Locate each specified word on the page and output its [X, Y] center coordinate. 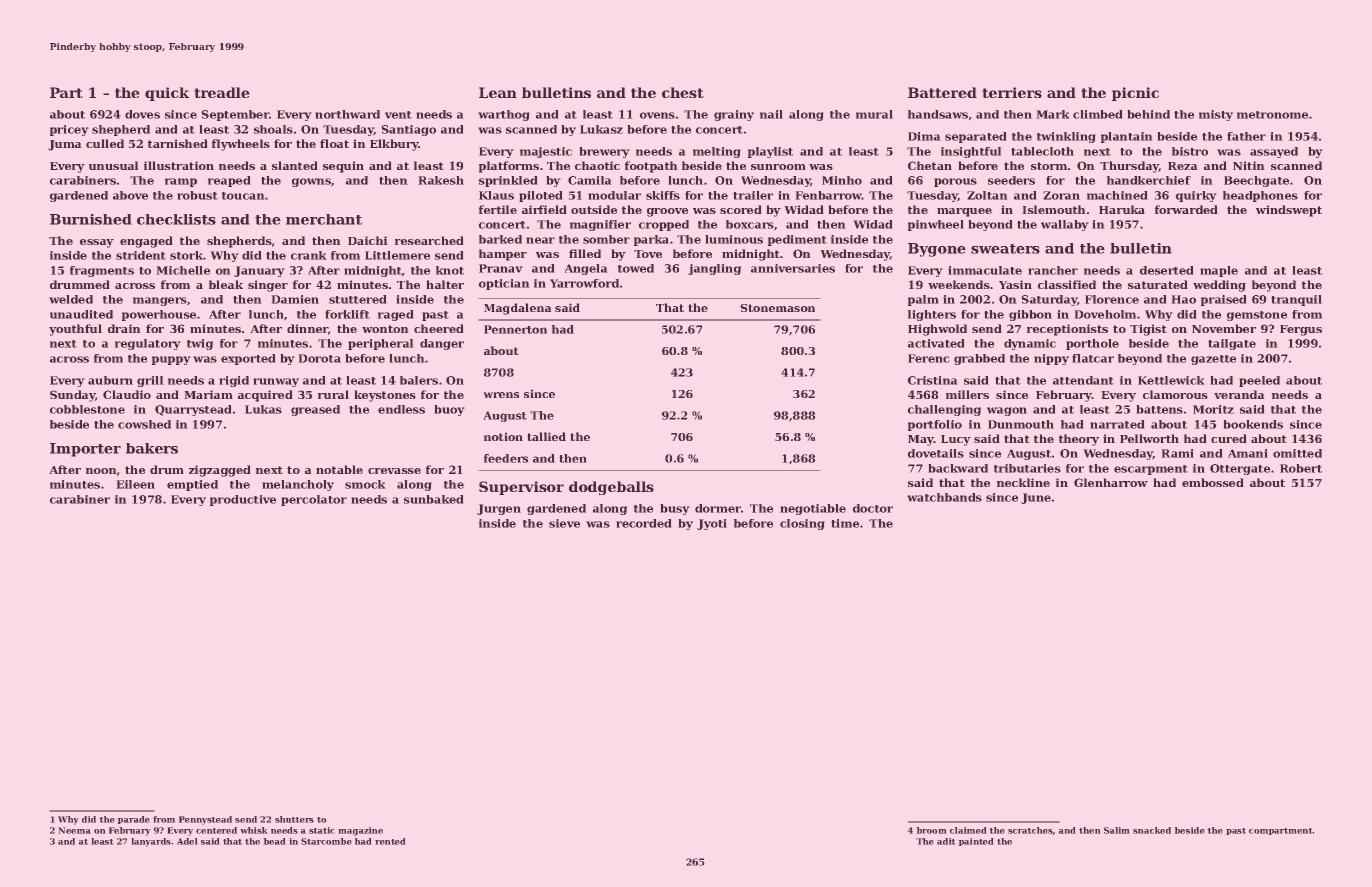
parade [133, 820]
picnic [1135, 94]
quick [167, 94]
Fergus [1301, 330]
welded [71, 299]
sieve [564, 523]
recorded [644, 523]
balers [419, 380]
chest [683, 92]
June [1036, 498]
